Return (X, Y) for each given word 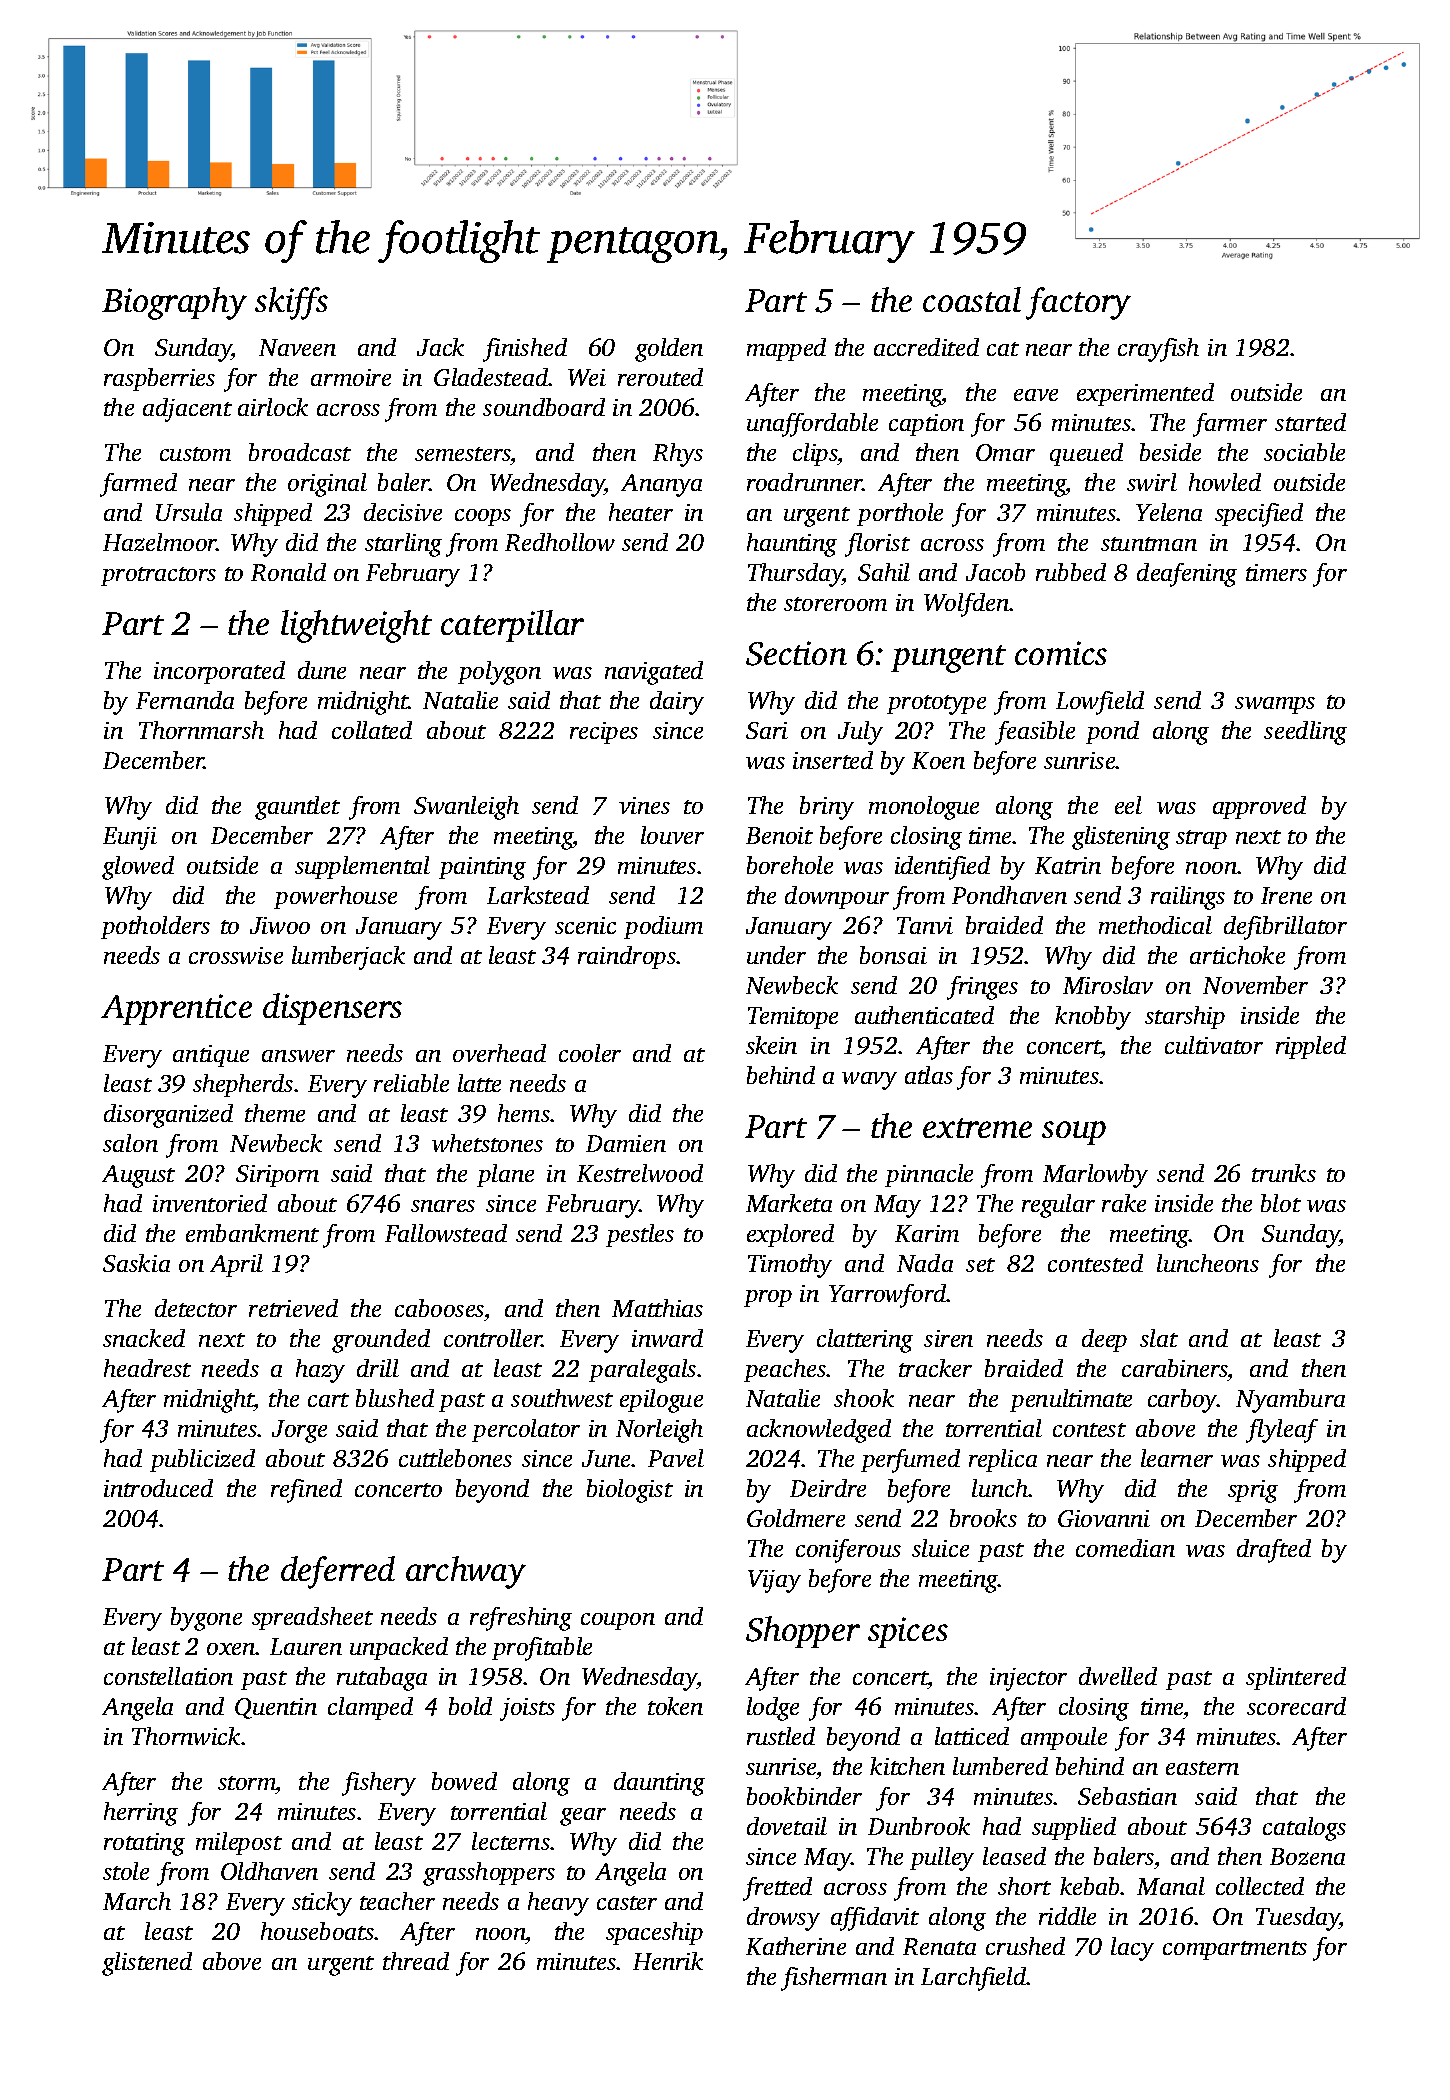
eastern (1202, 1768)
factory (1078, 303)
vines (644, 805)
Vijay (774, 1581)
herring (141, 1814)
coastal (972, 299)
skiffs (291, 303)
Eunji (130, 838)
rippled (1311, 1047)
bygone (206, 1619)
